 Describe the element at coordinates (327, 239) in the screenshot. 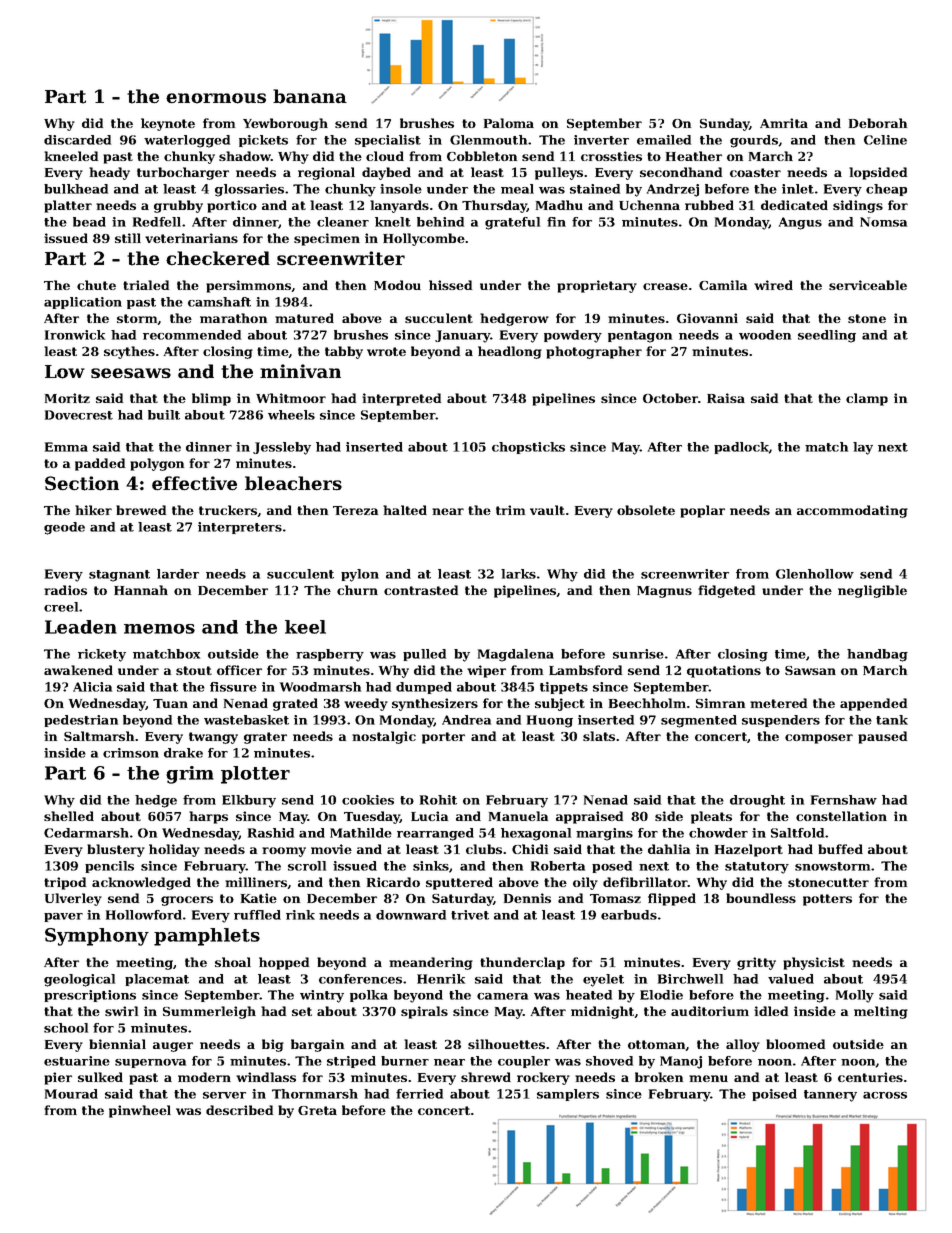

I see `specimen` at that location.
